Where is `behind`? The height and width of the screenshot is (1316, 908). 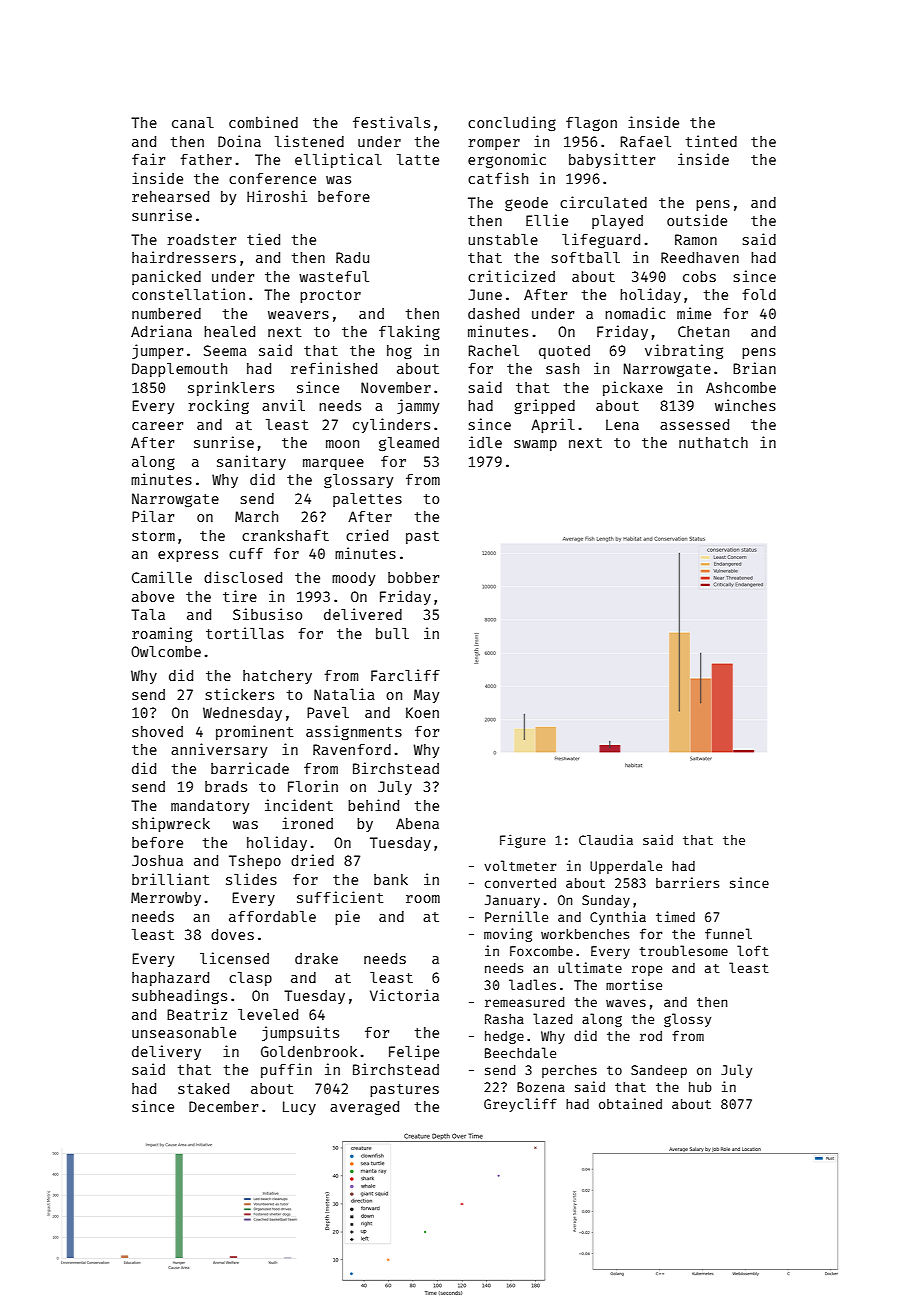
behind is located at coordinates (373, 805).
